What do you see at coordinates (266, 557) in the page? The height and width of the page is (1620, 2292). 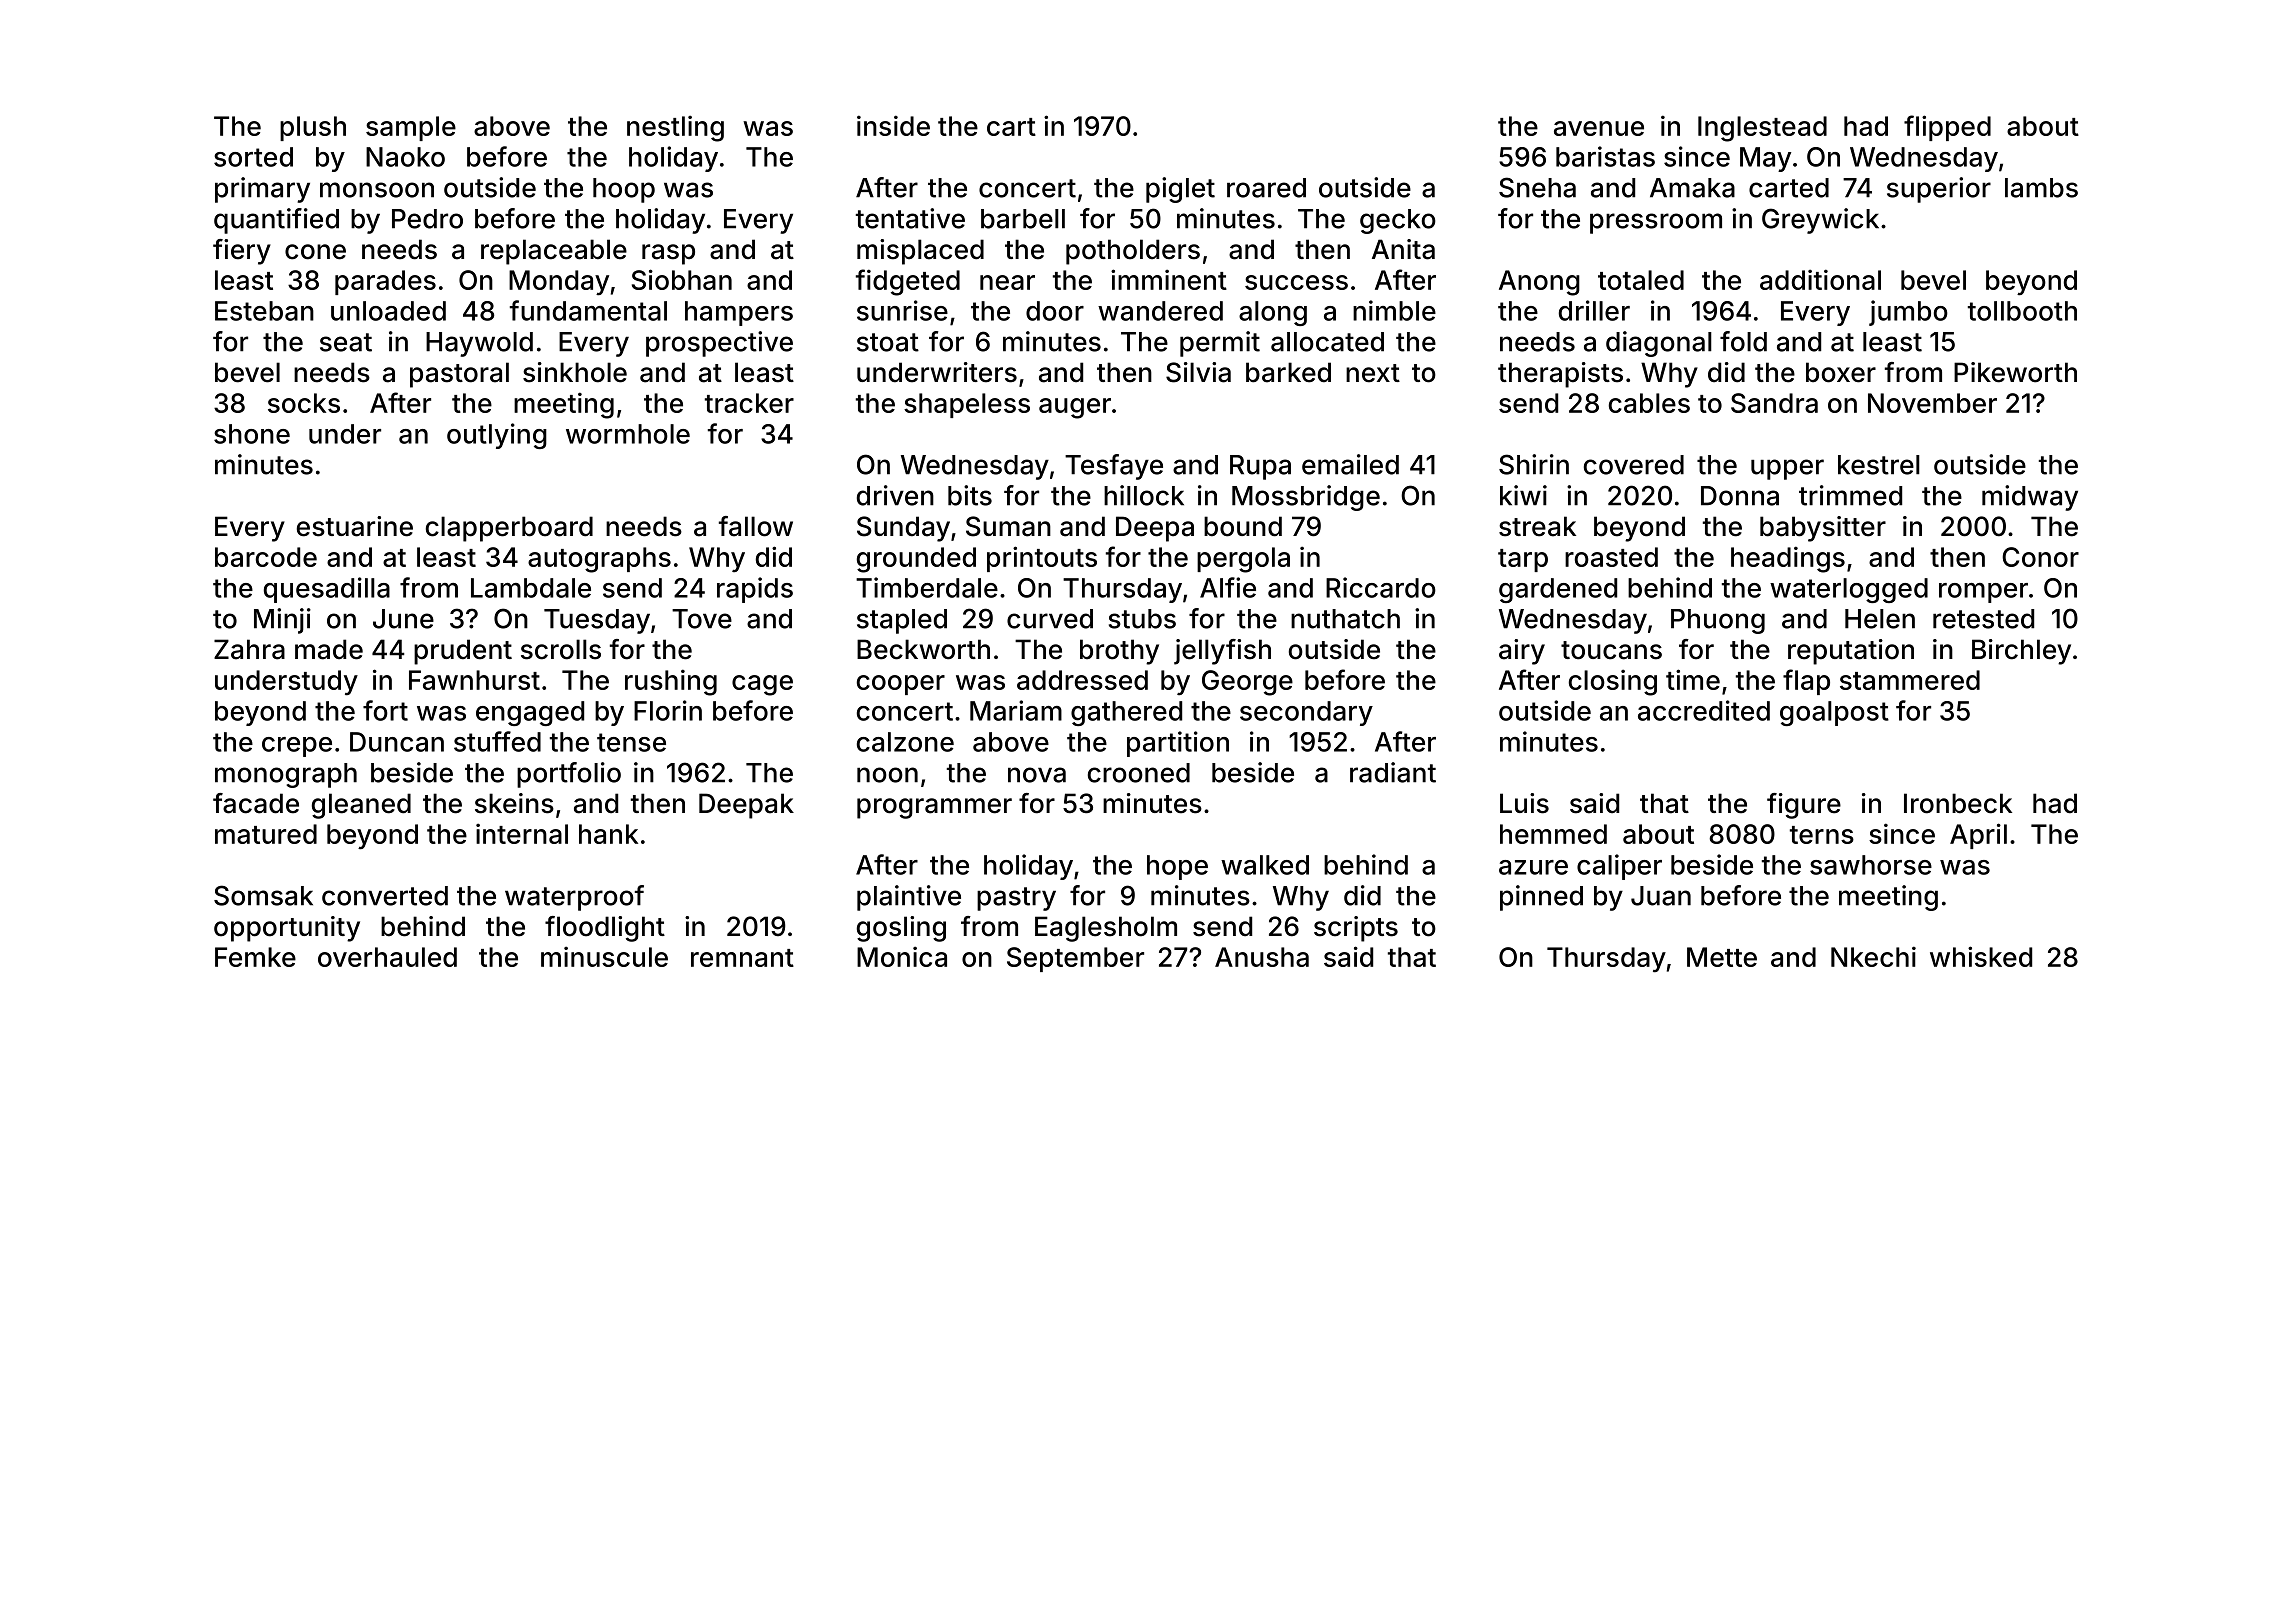 I see `barcode` at bounding box center [266, 557].
